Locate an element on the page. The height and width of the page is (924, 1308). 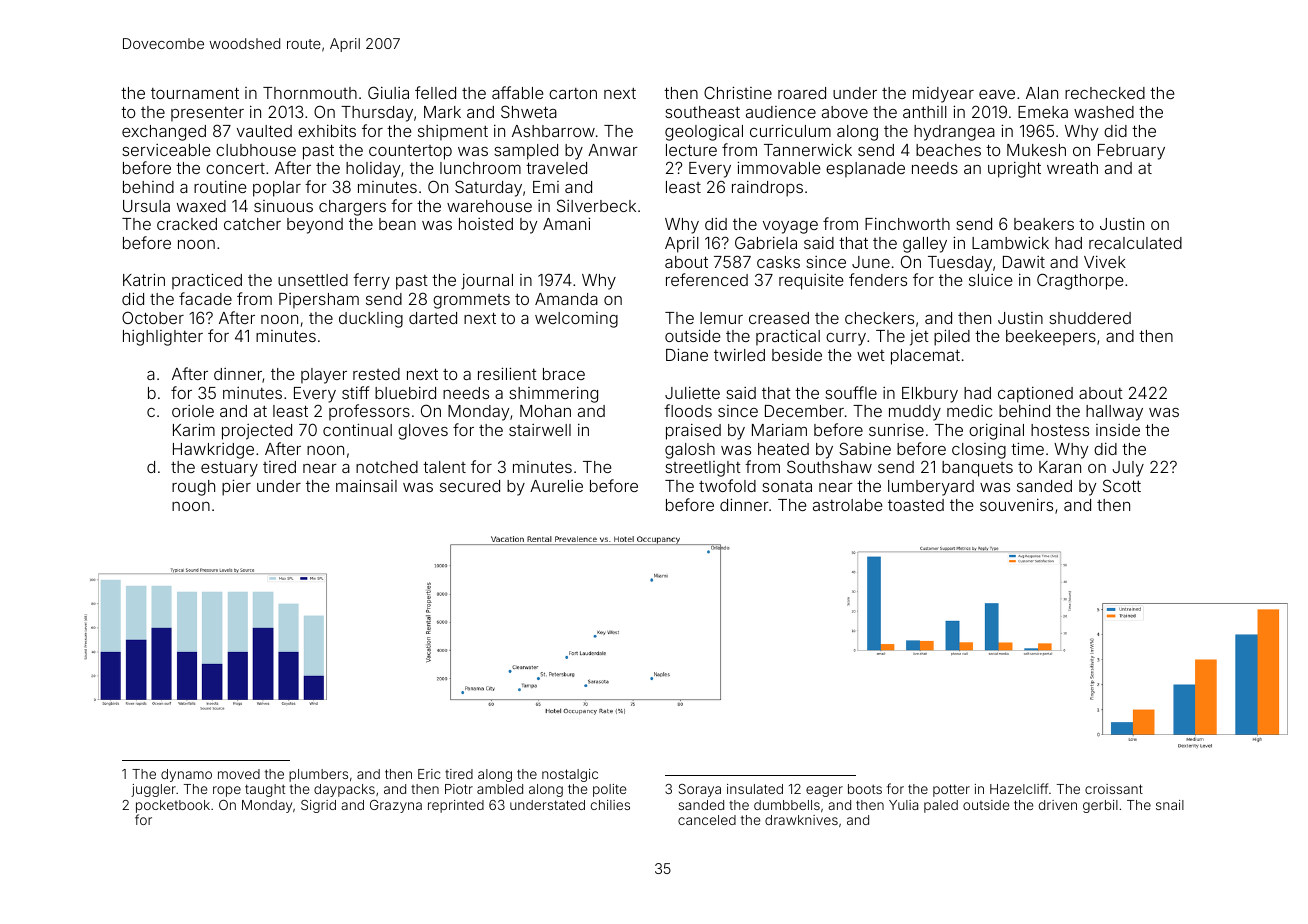
croissant is located at coordinates (1114, 789).
